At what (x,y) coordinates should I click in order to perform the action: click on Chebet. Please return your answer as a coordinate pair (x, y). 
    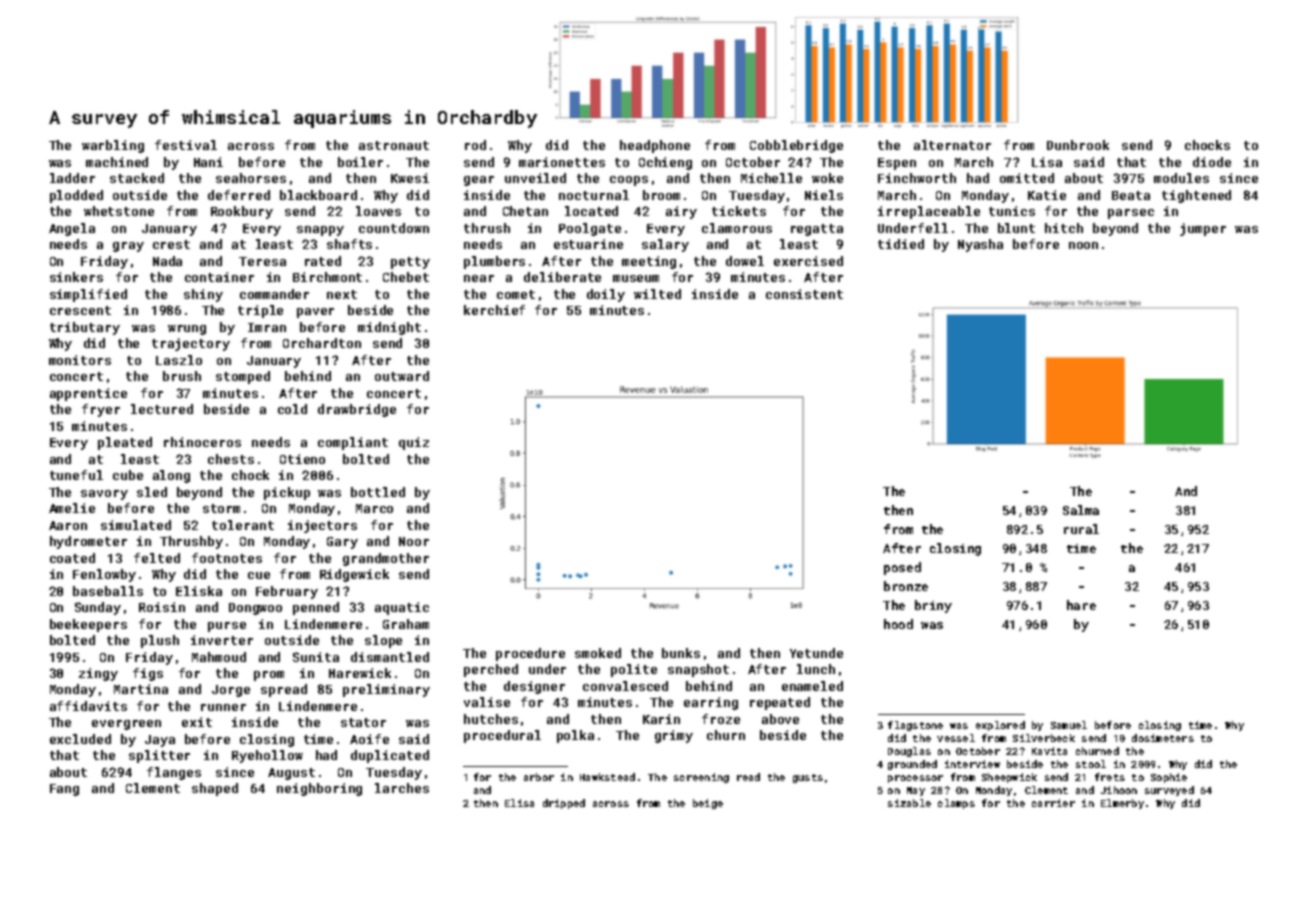
    Looking at the image, I should click on (406, 277).
